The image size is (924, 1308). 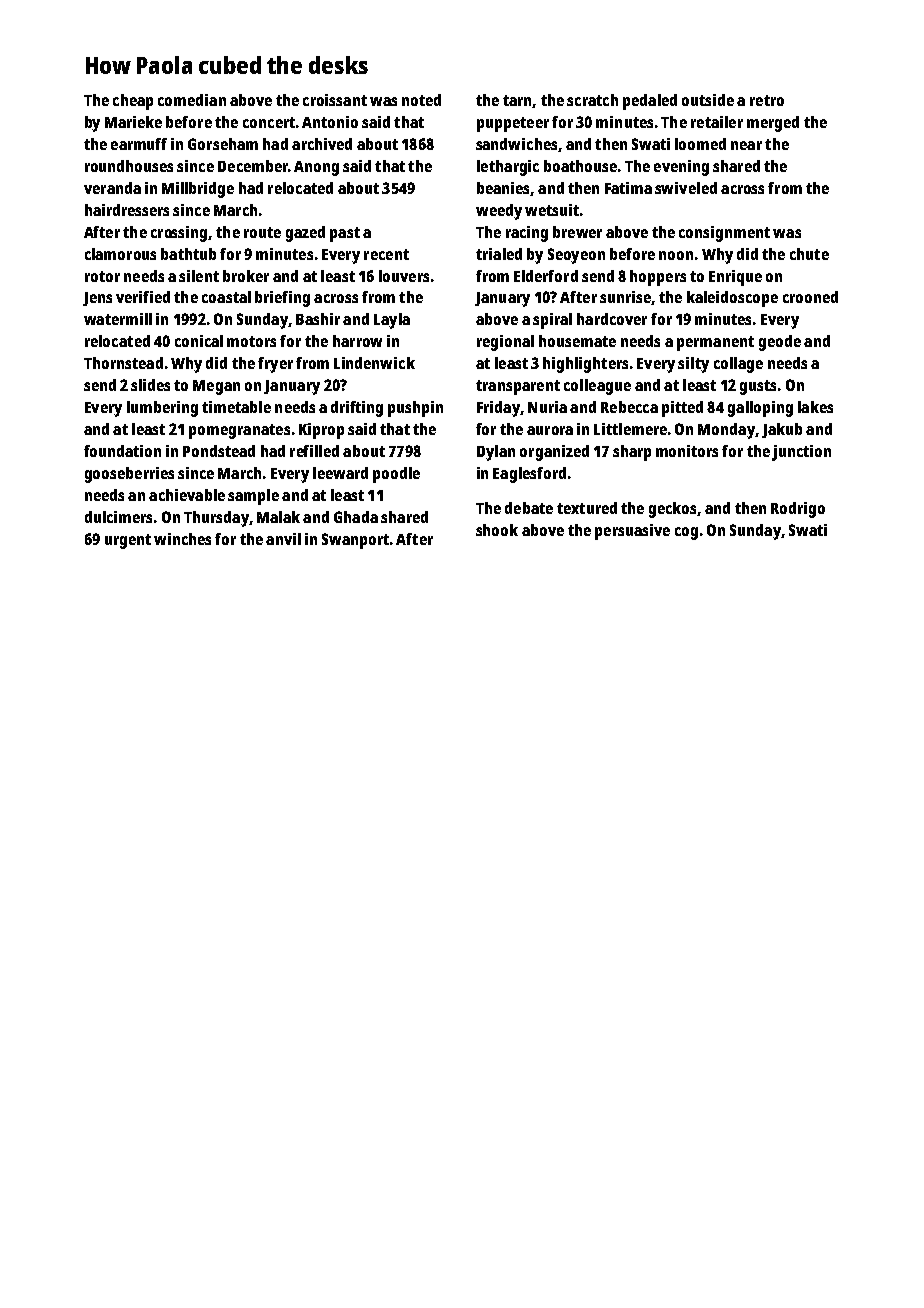 I want to click on Dylan, so click(x=496, y=453).
